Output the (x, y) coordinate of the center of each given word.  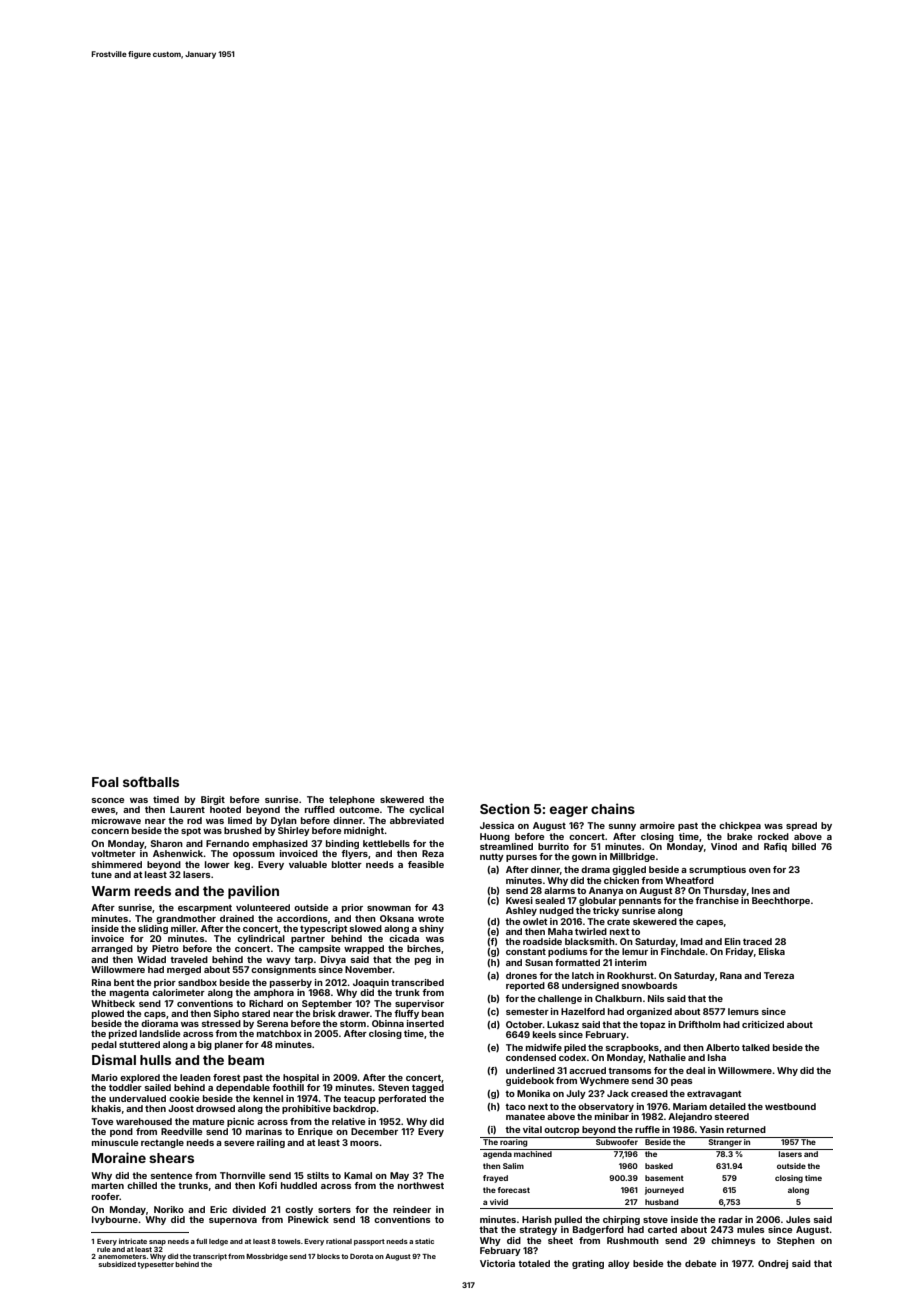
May (399, 1176)
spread (801, 826)
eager (569, 811)
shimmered (117, 864)
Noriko (169, 1209)
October (524, 1024)
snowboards (650, 985)
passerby (291, 983)
